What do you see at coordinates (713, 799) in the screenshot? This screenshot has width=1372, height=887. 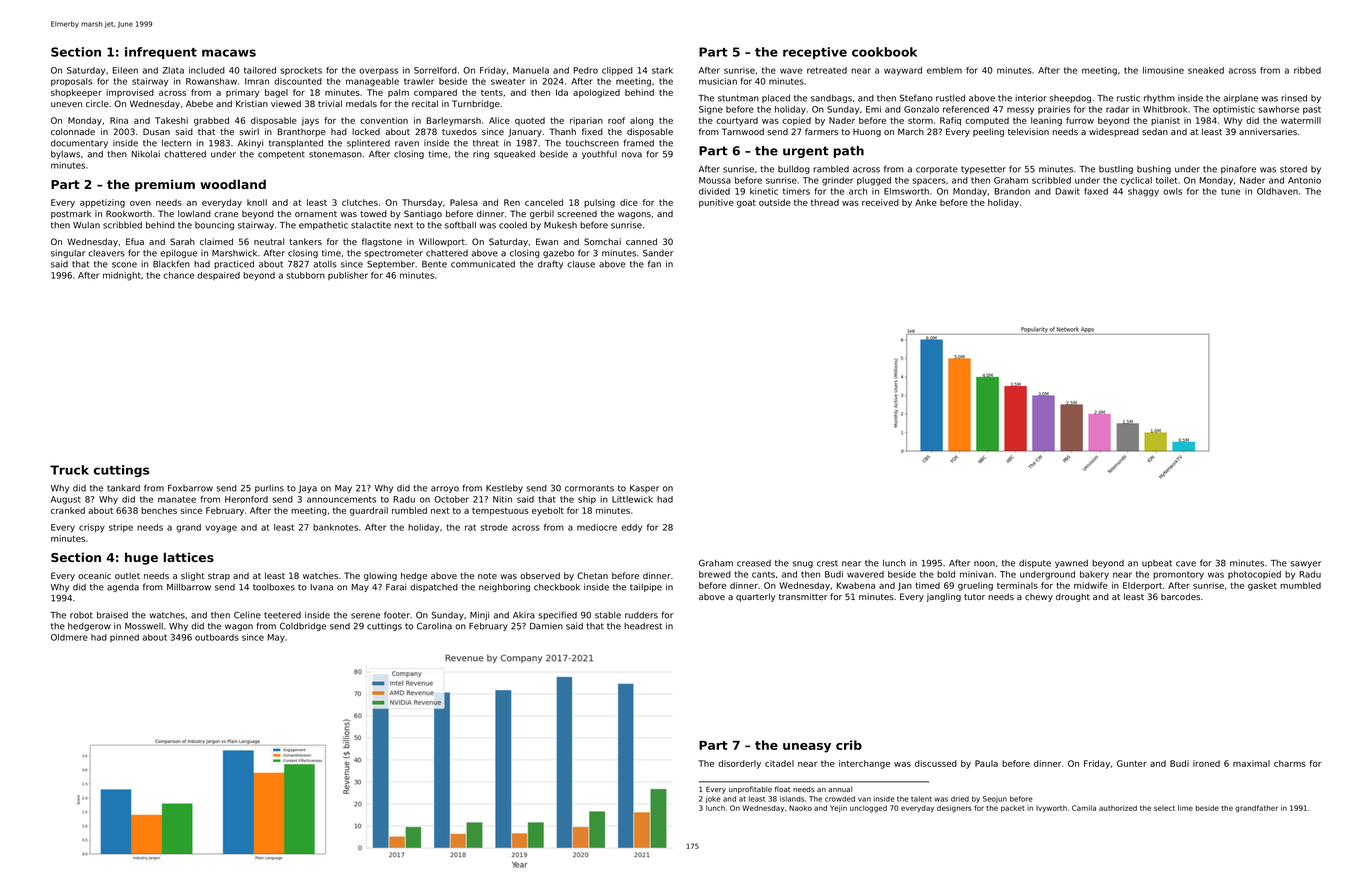 I see `joke` at bounding box center [713, 799].
